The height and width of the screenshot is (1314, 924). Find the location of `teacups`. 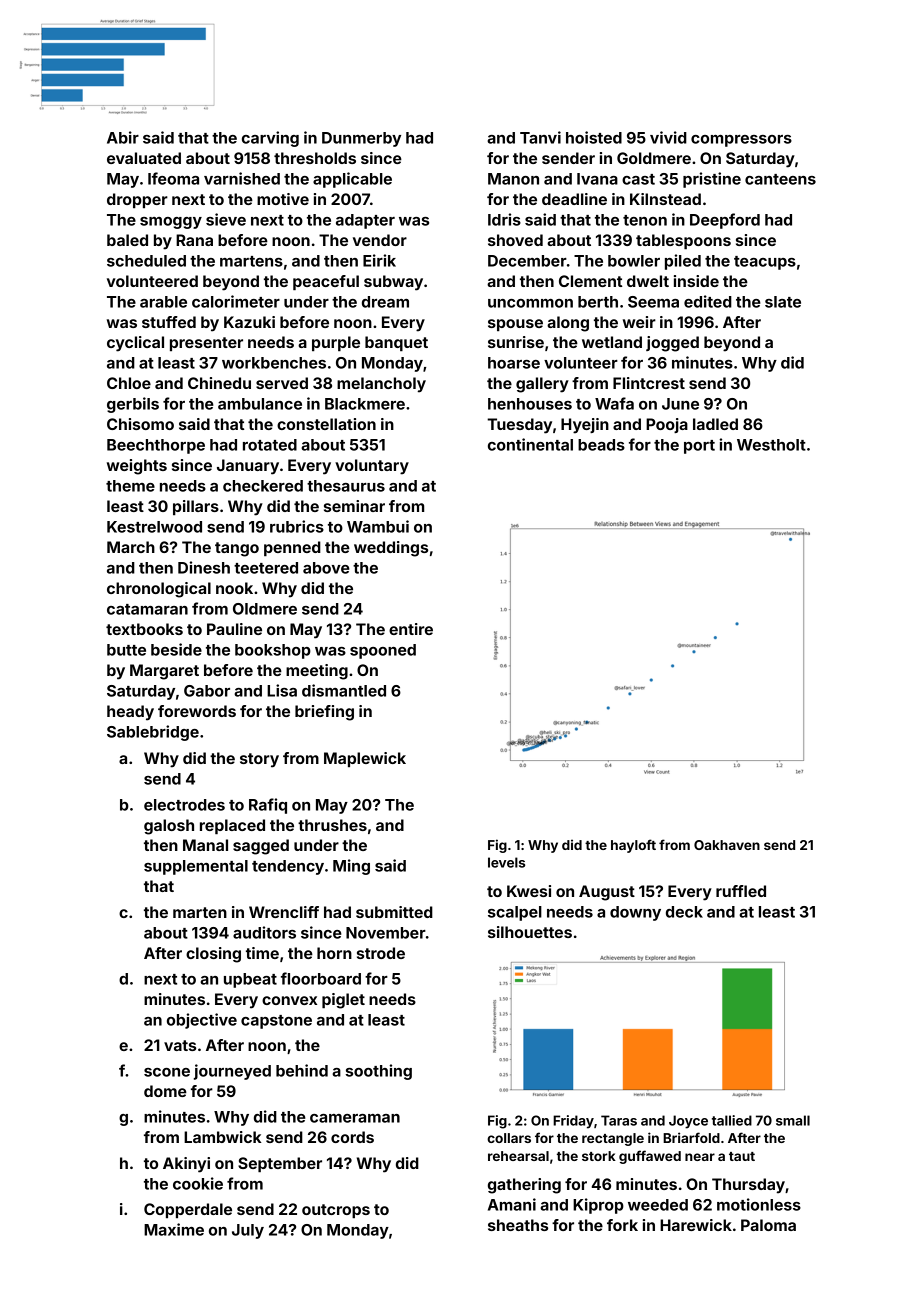

teacups is located at coordinates (765, 263).
